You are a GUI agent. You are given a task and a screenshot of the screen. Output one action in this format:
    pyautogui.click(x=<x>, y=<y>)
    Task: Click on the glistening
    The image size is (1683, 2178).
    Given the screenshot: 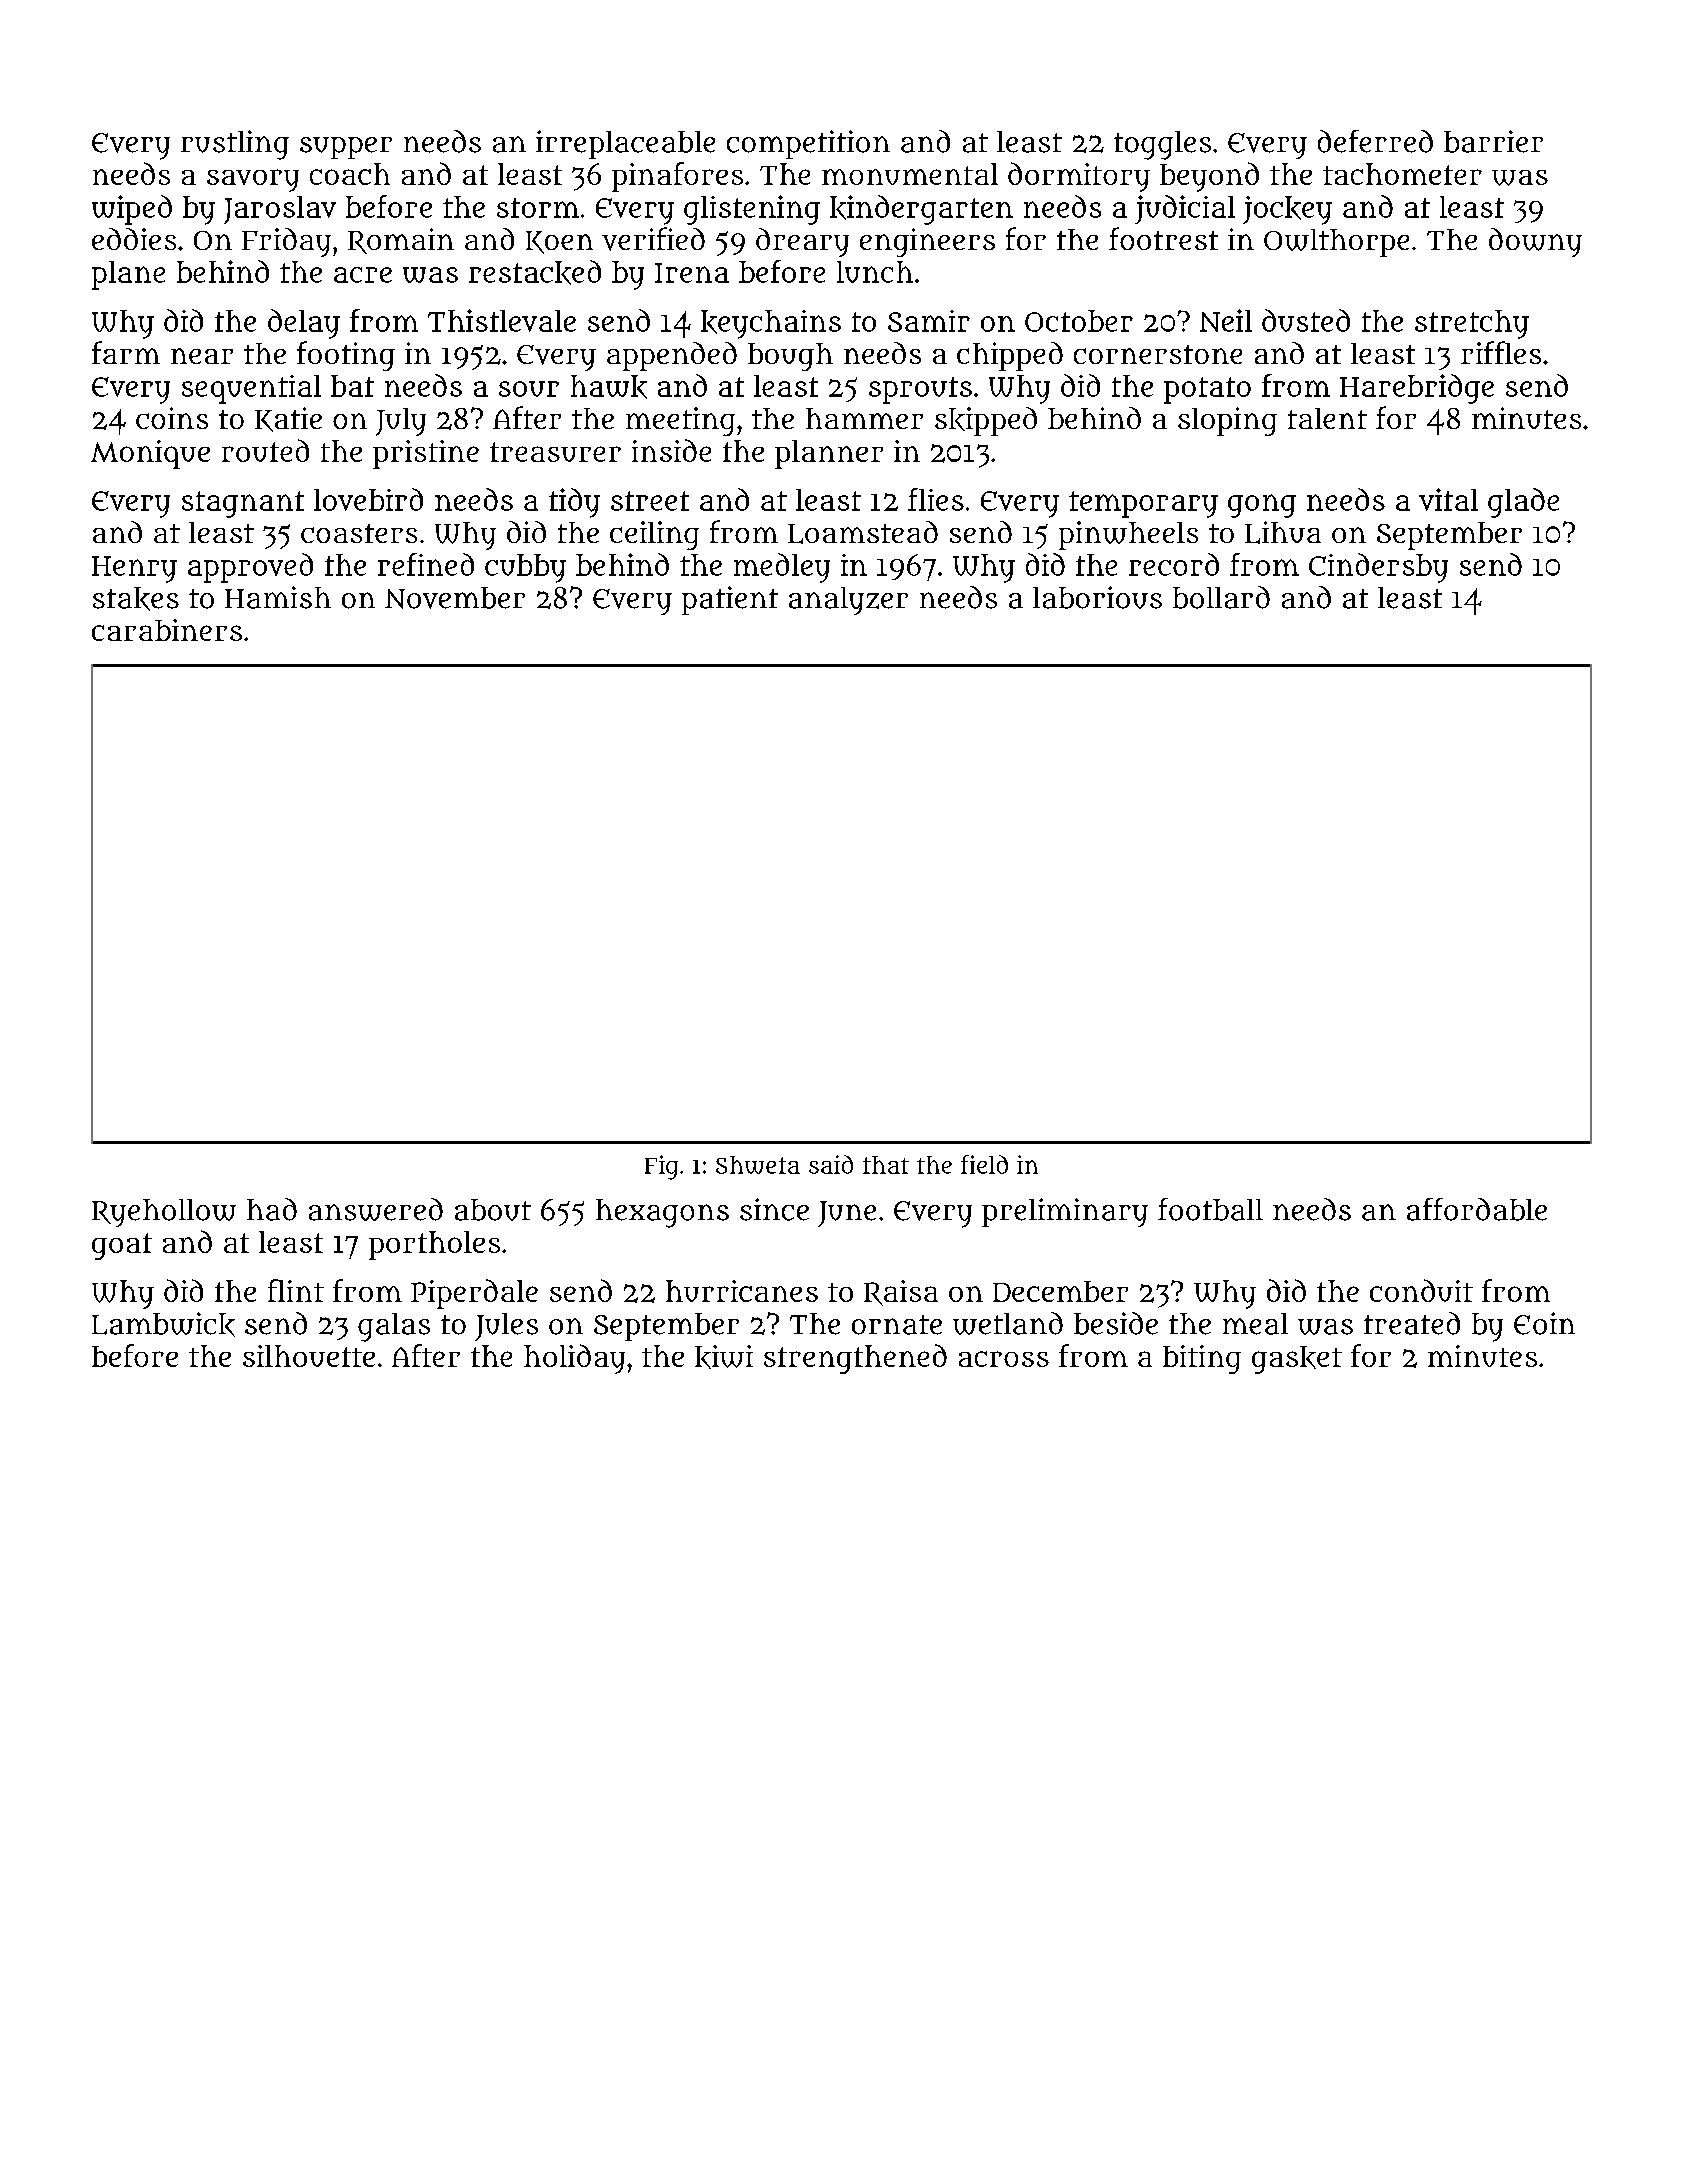 What is the action you would take?
    pyautogui.click(x=752, y=210)
